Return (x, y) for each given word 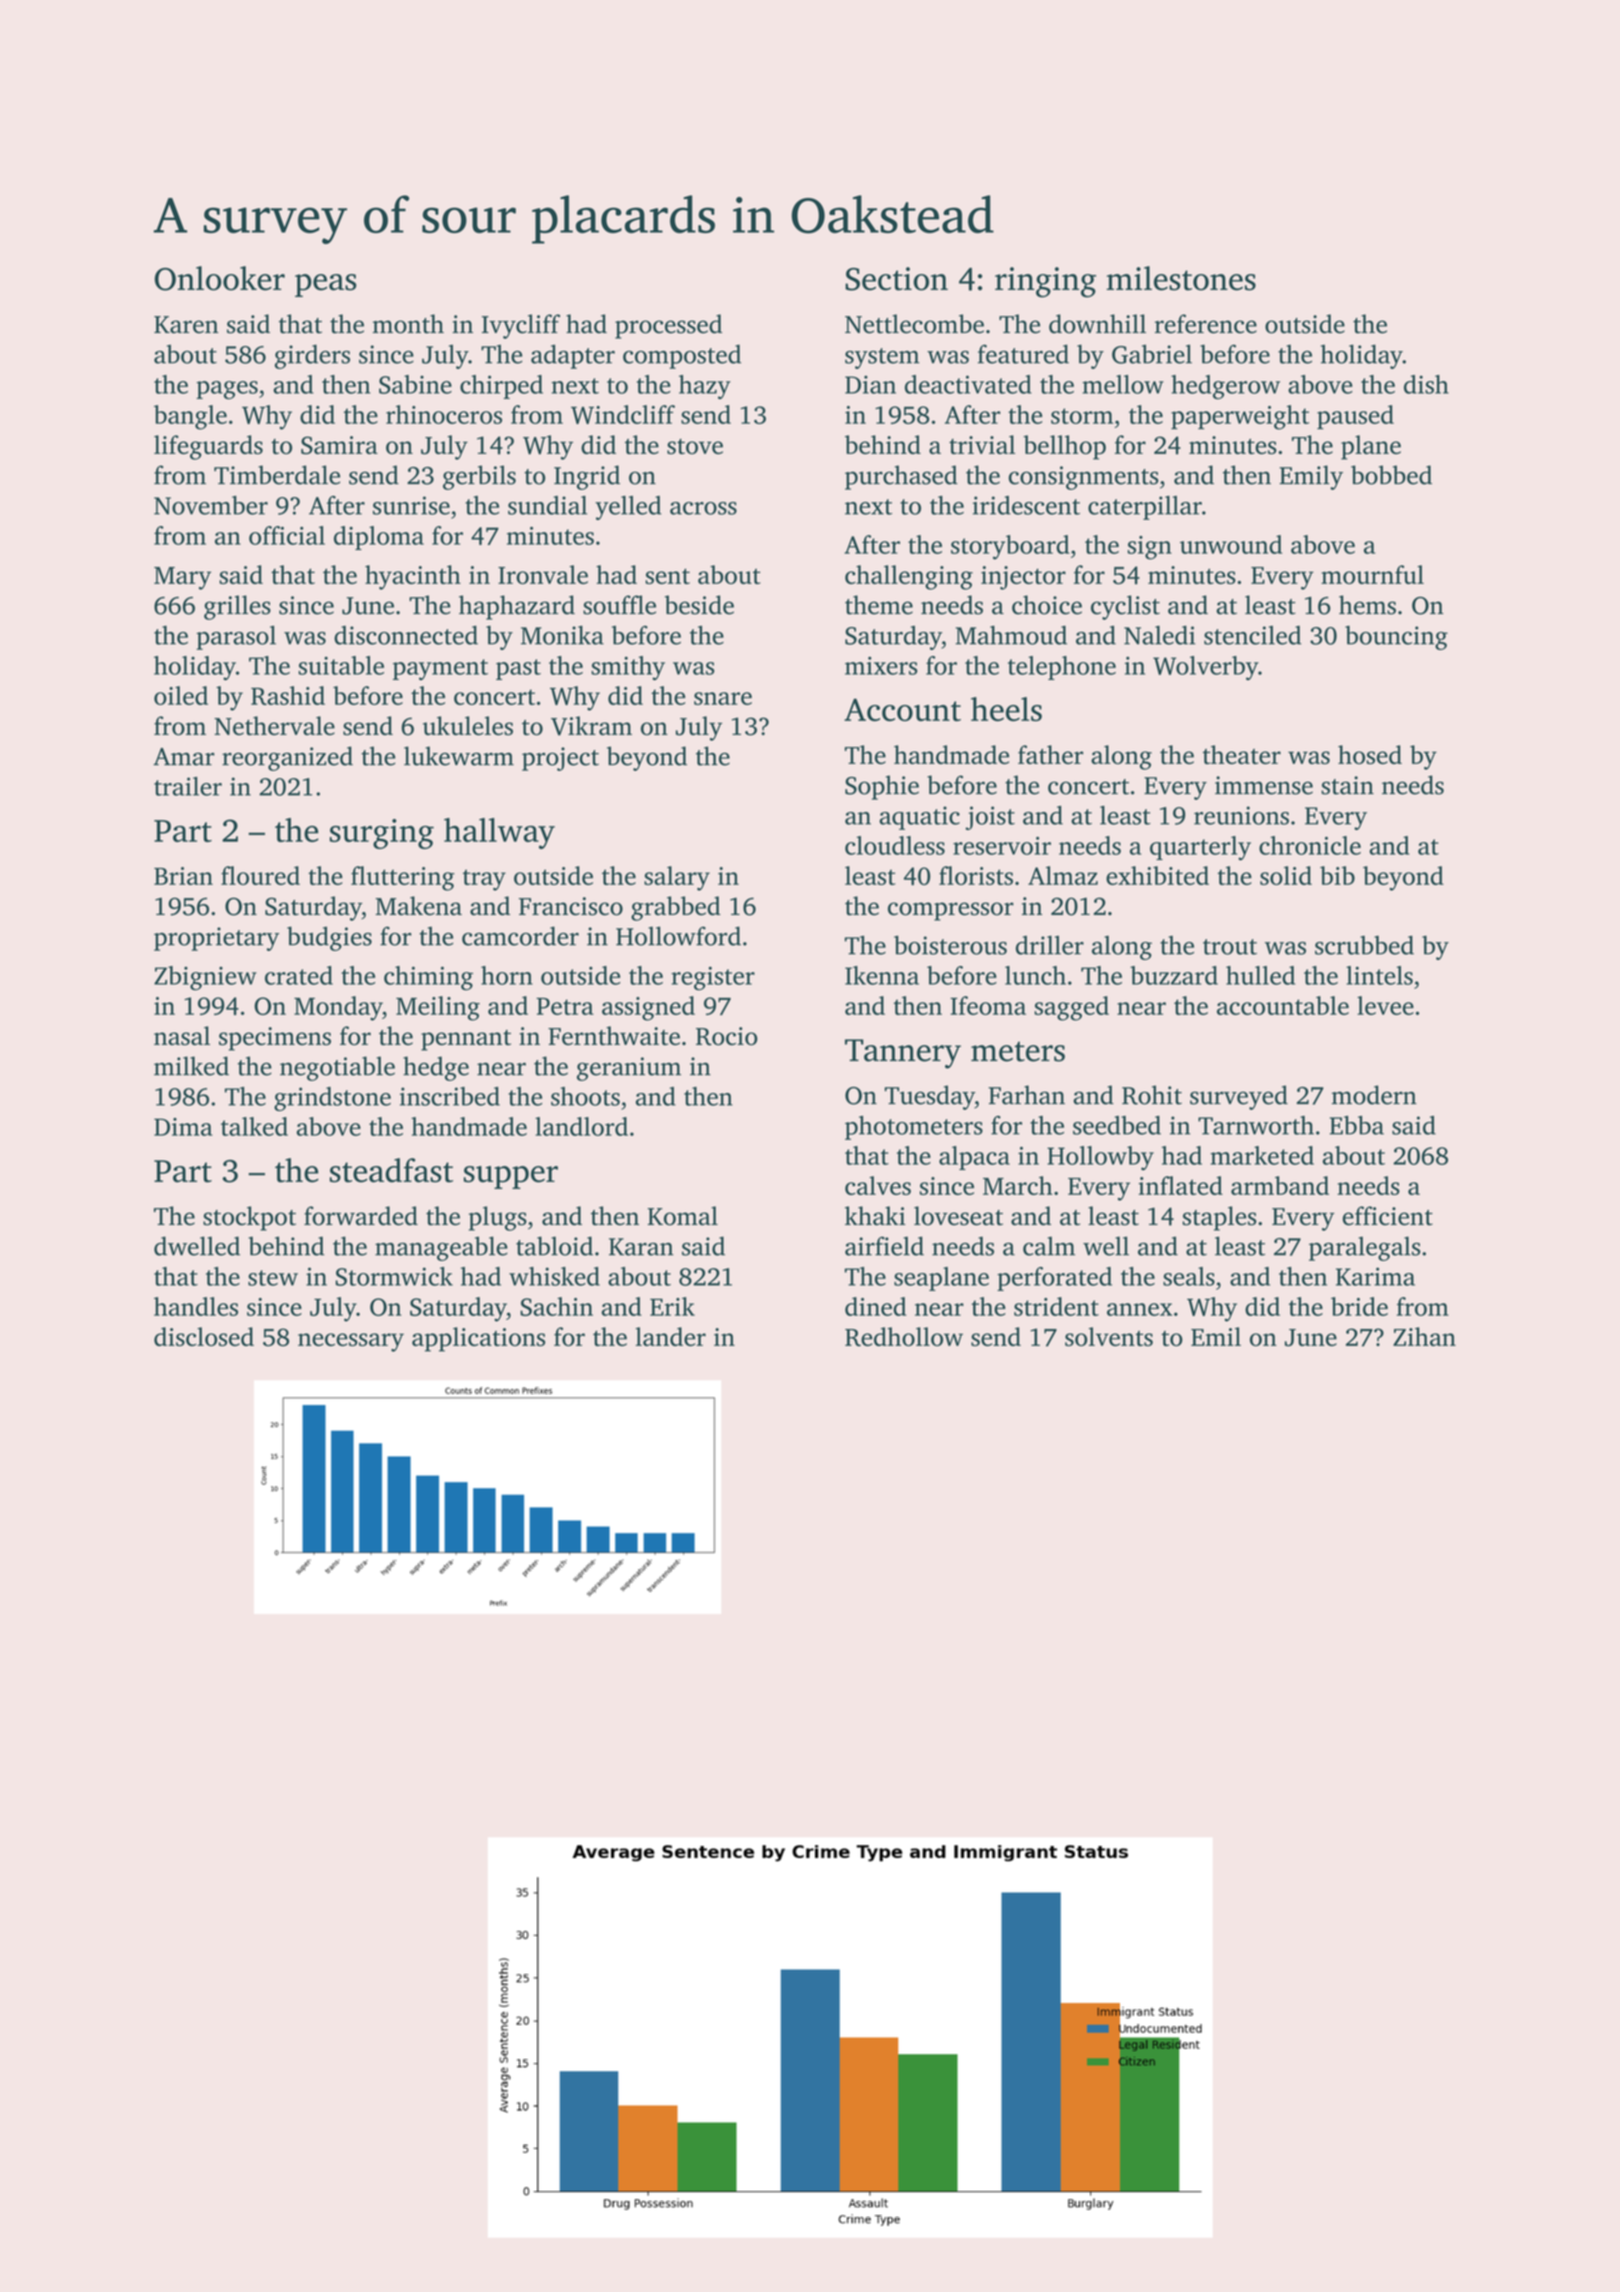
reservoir (1002, 845)
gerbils (479, 477)
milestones (1181, 278)
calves (878, 1185)
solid (1286, 875)
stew (273, 1278)
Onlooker (220, 278)
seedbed (1117, 1125)
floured (260, 875)
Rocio (727, 1036)
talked (254, 1126)
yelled (628, 508)
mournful (1372, 574)
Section (896, 279)
